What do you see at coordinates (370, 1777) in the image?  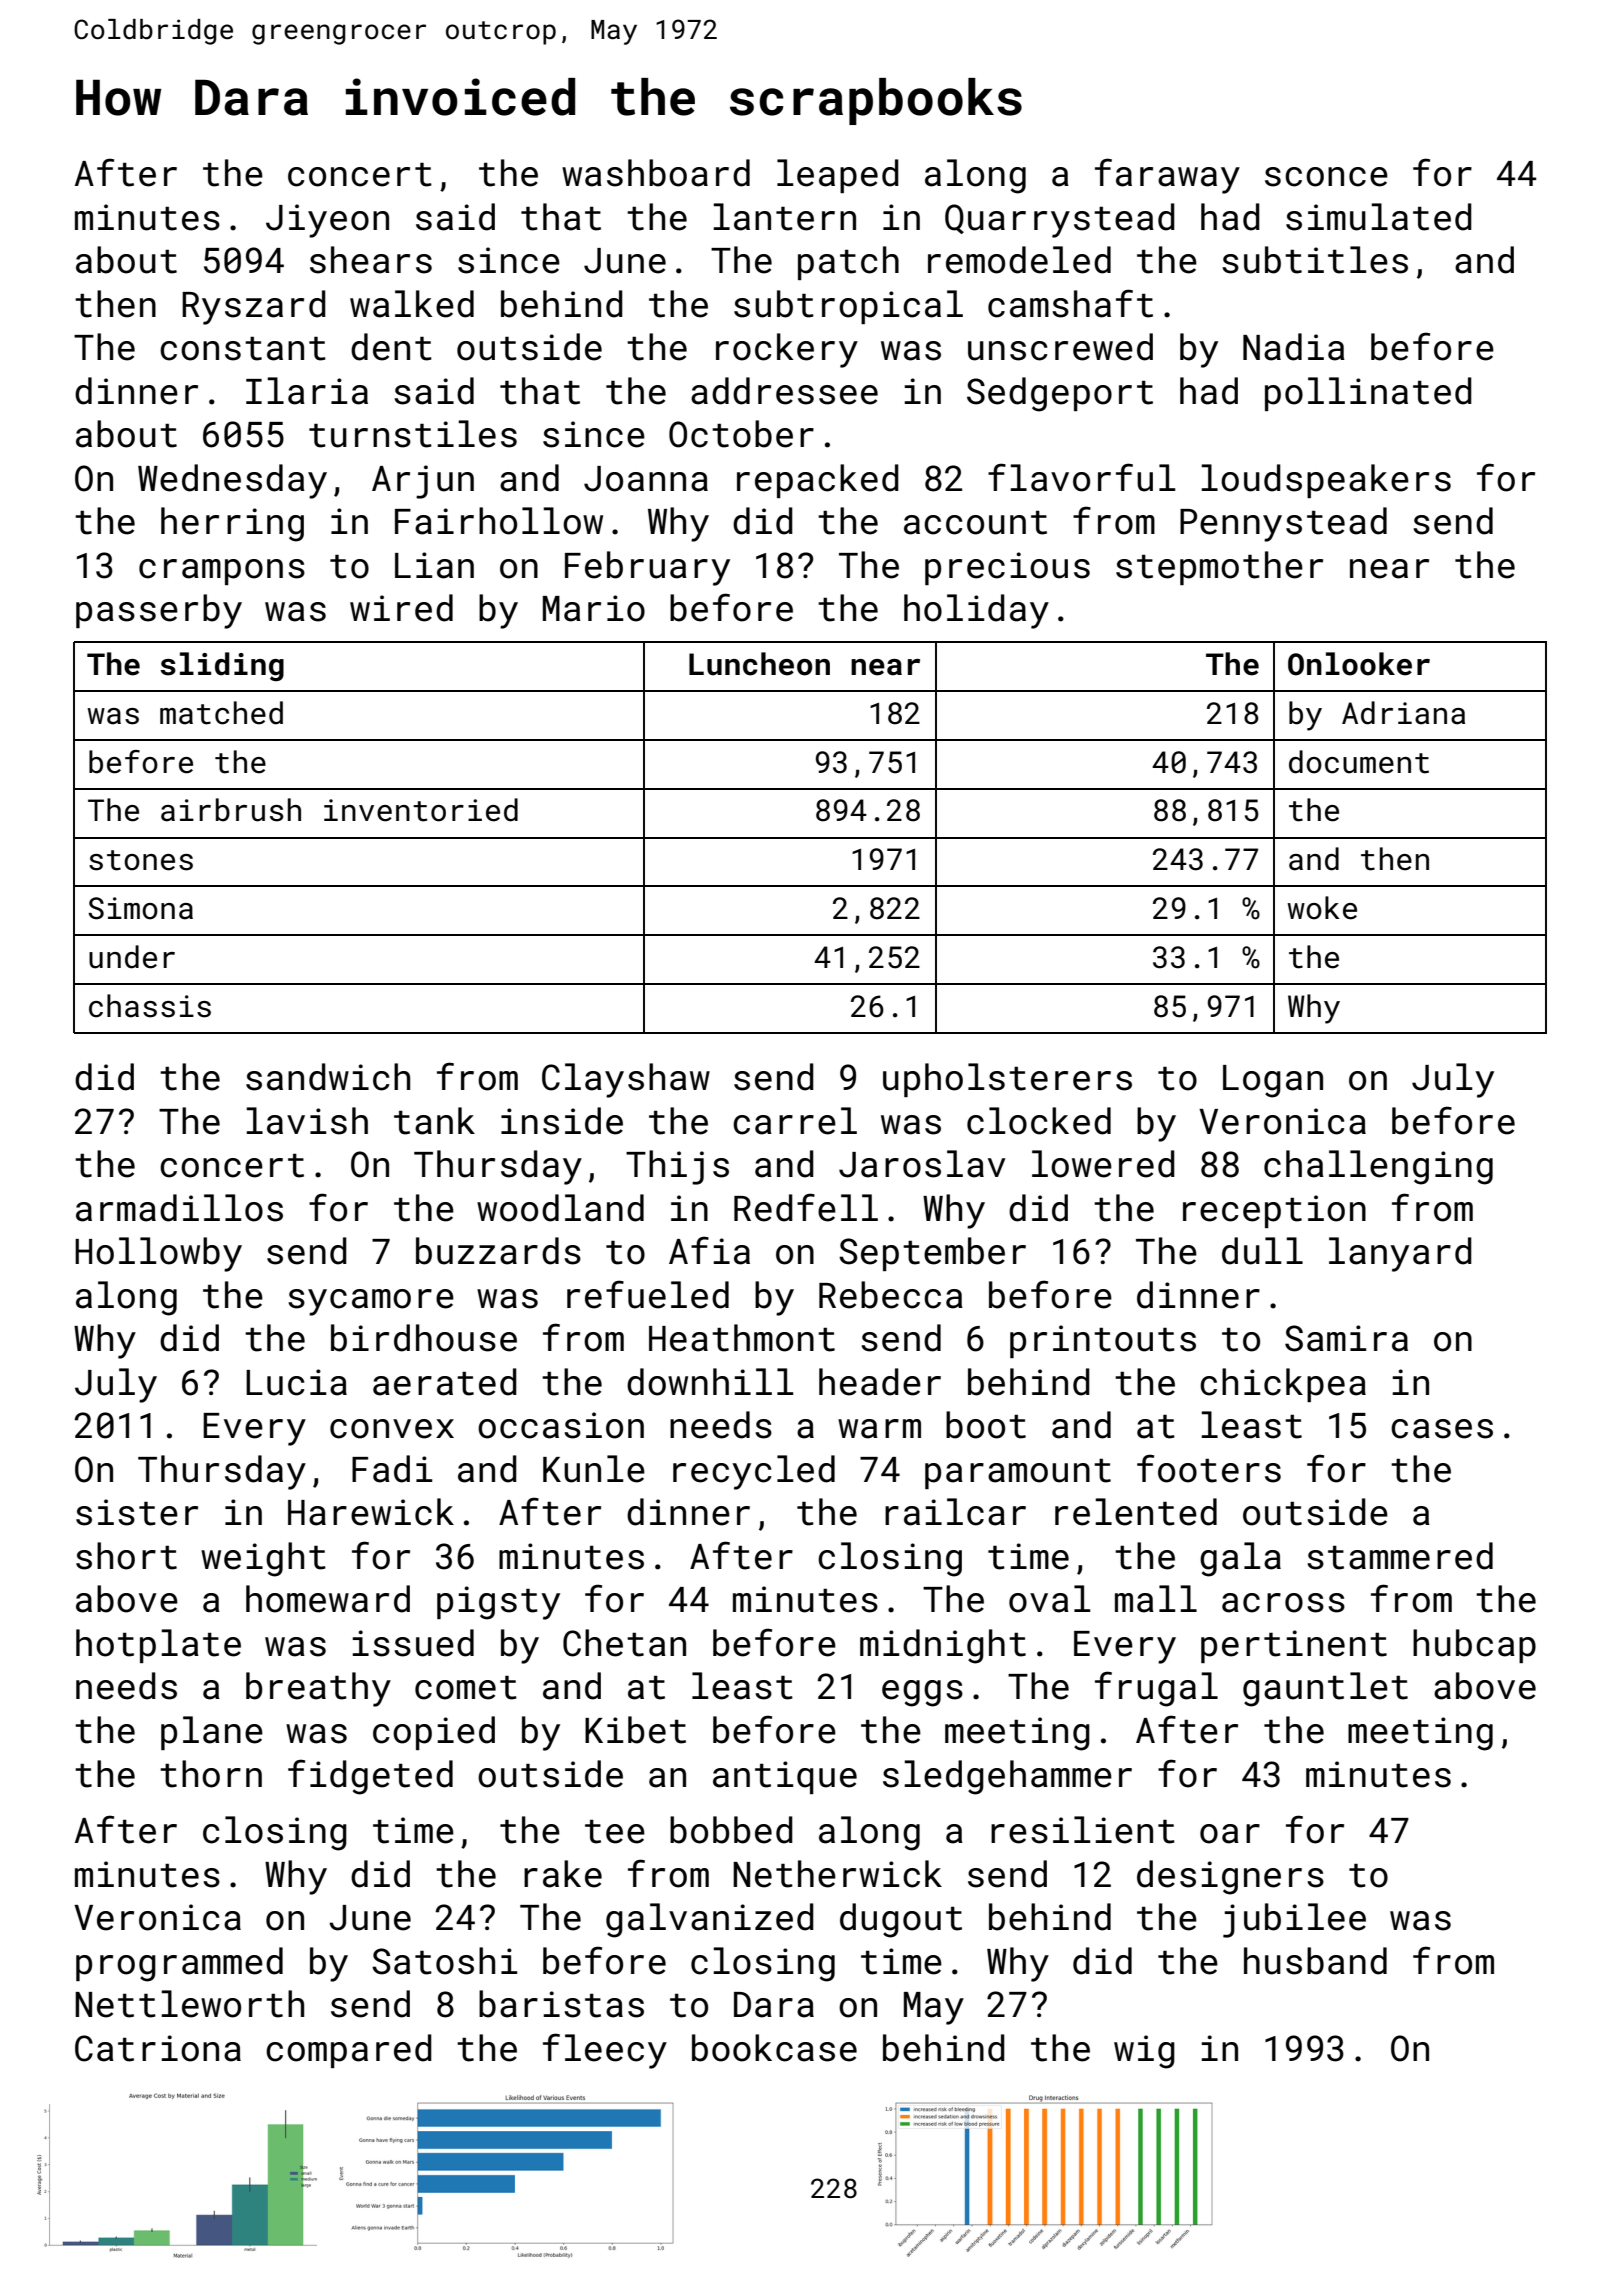 I see `fidgeted` at bounding box center [370, 1777].
